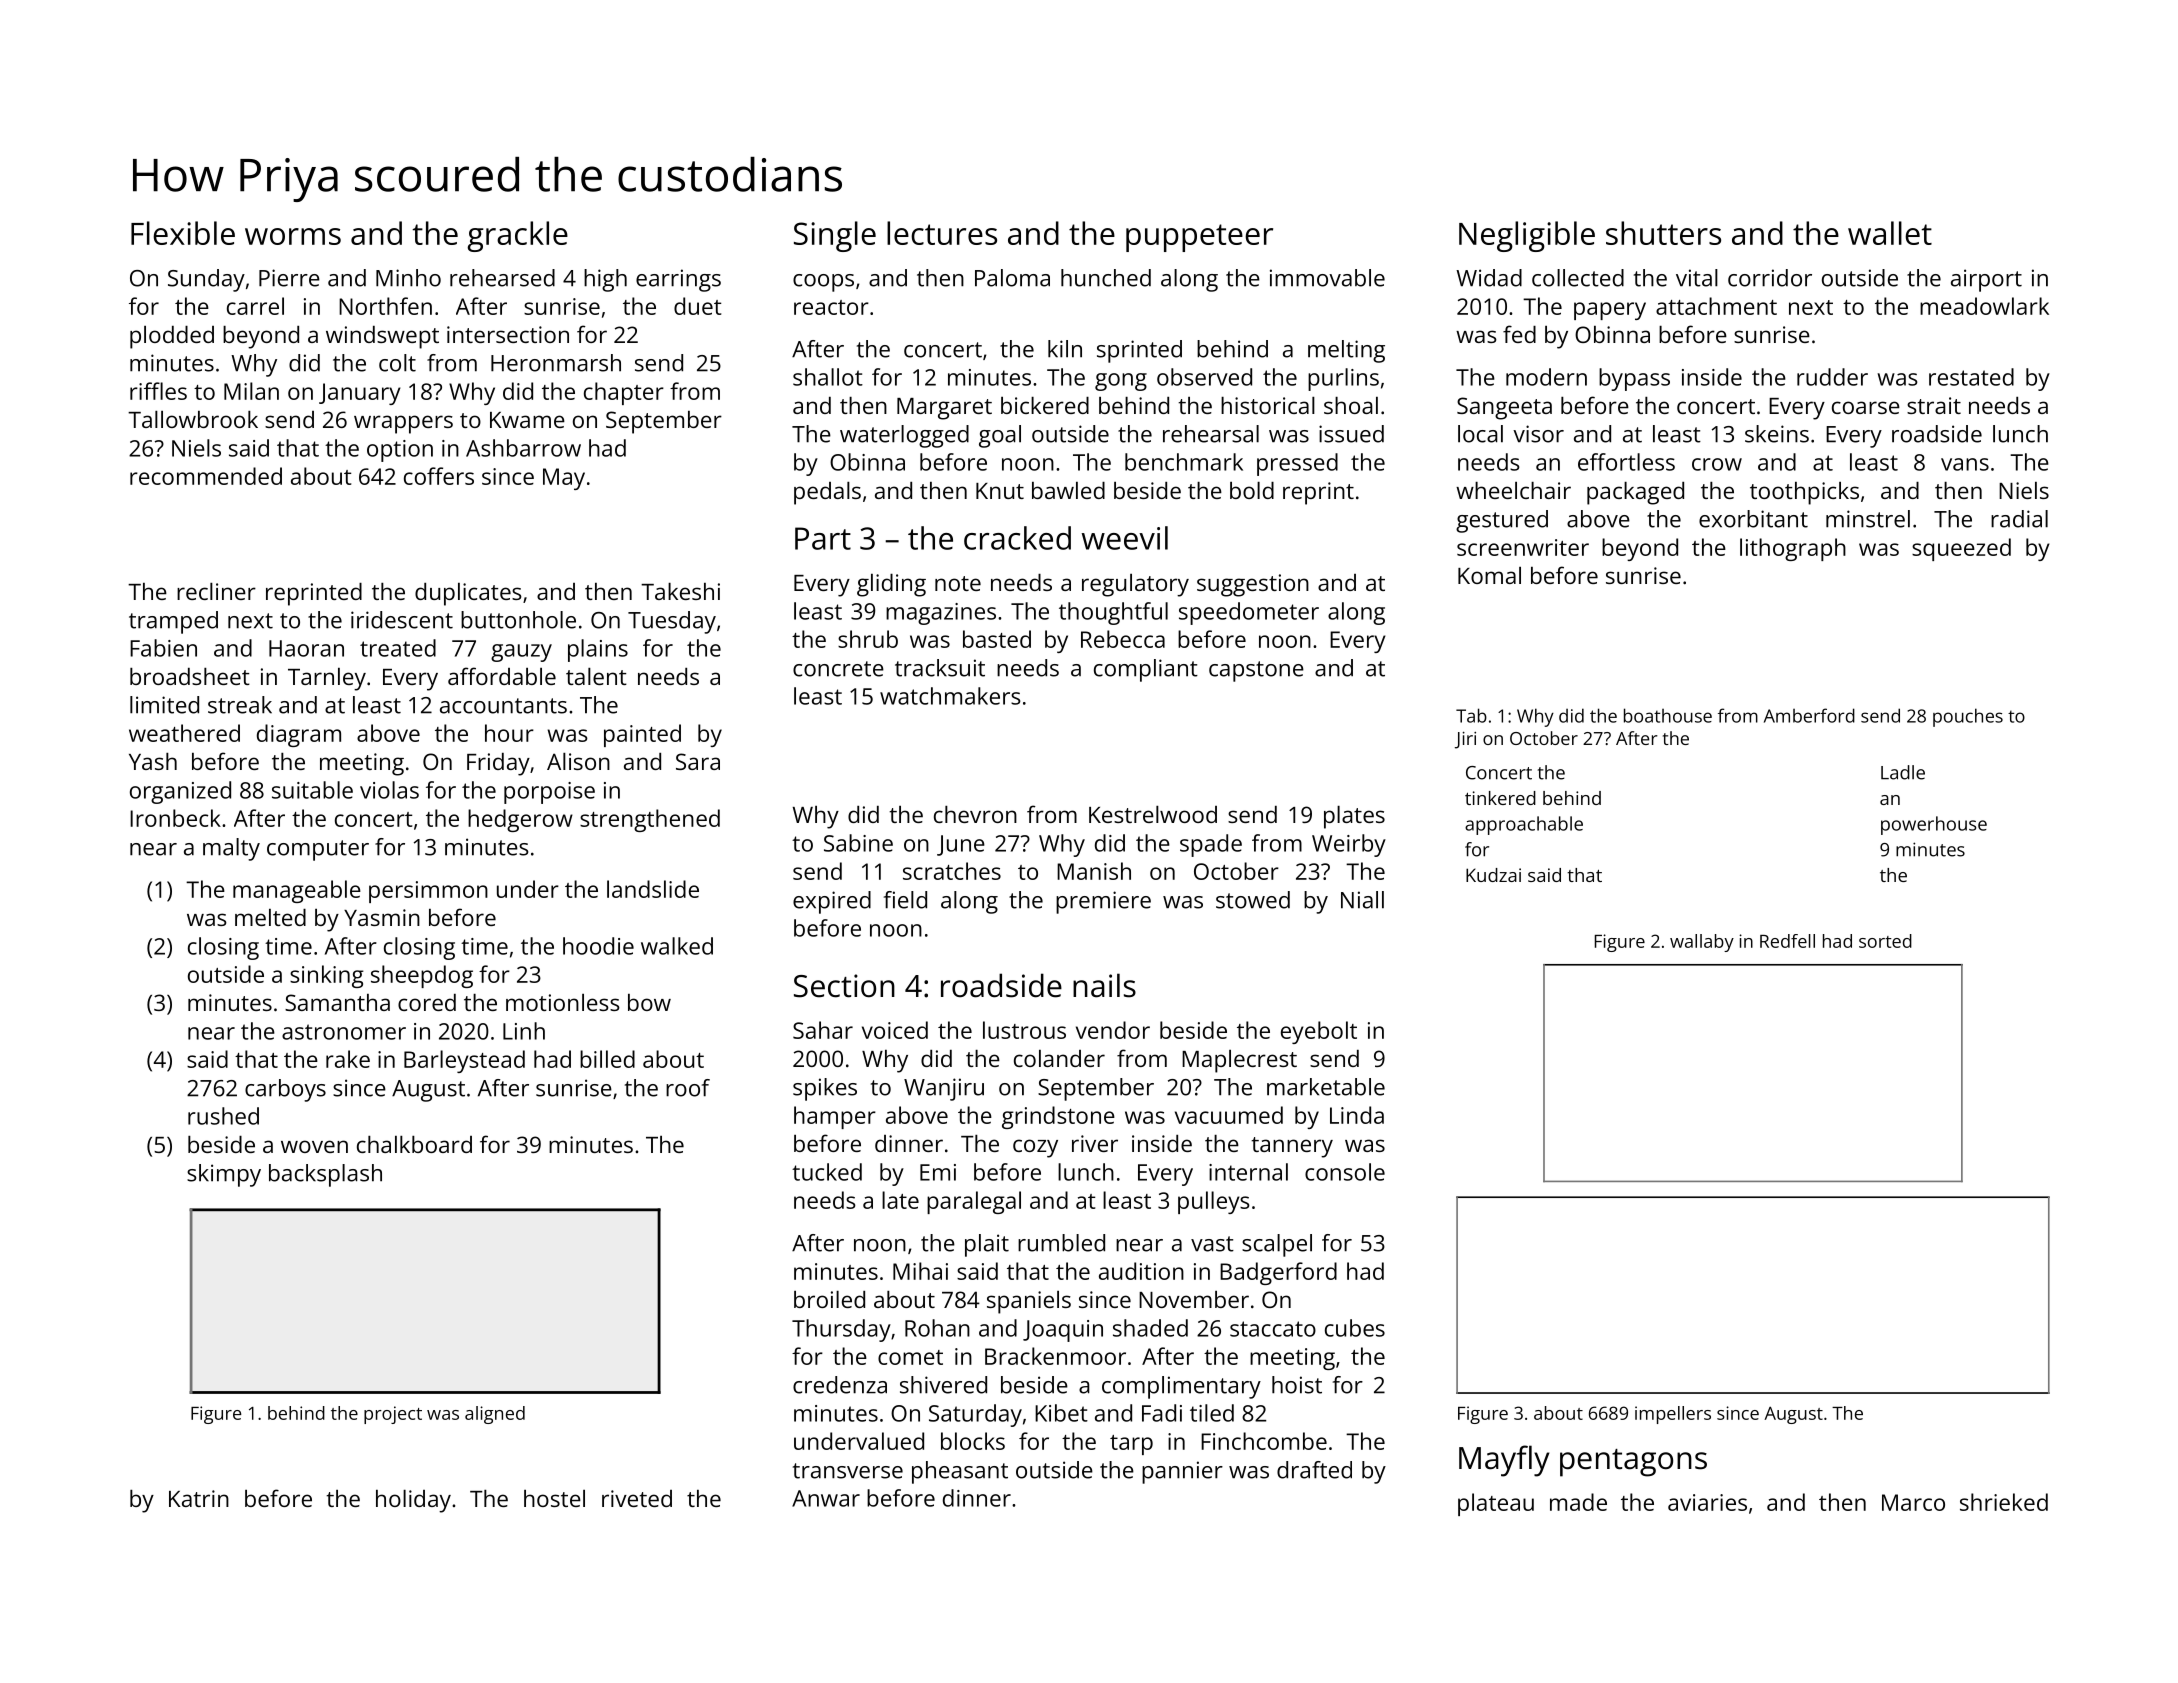 The height and width of the image is (1683, 2178). What do you see at coordinates (1707, 1502) in the image?
I see `aviaries` at bounding box center [1707, 1502].
